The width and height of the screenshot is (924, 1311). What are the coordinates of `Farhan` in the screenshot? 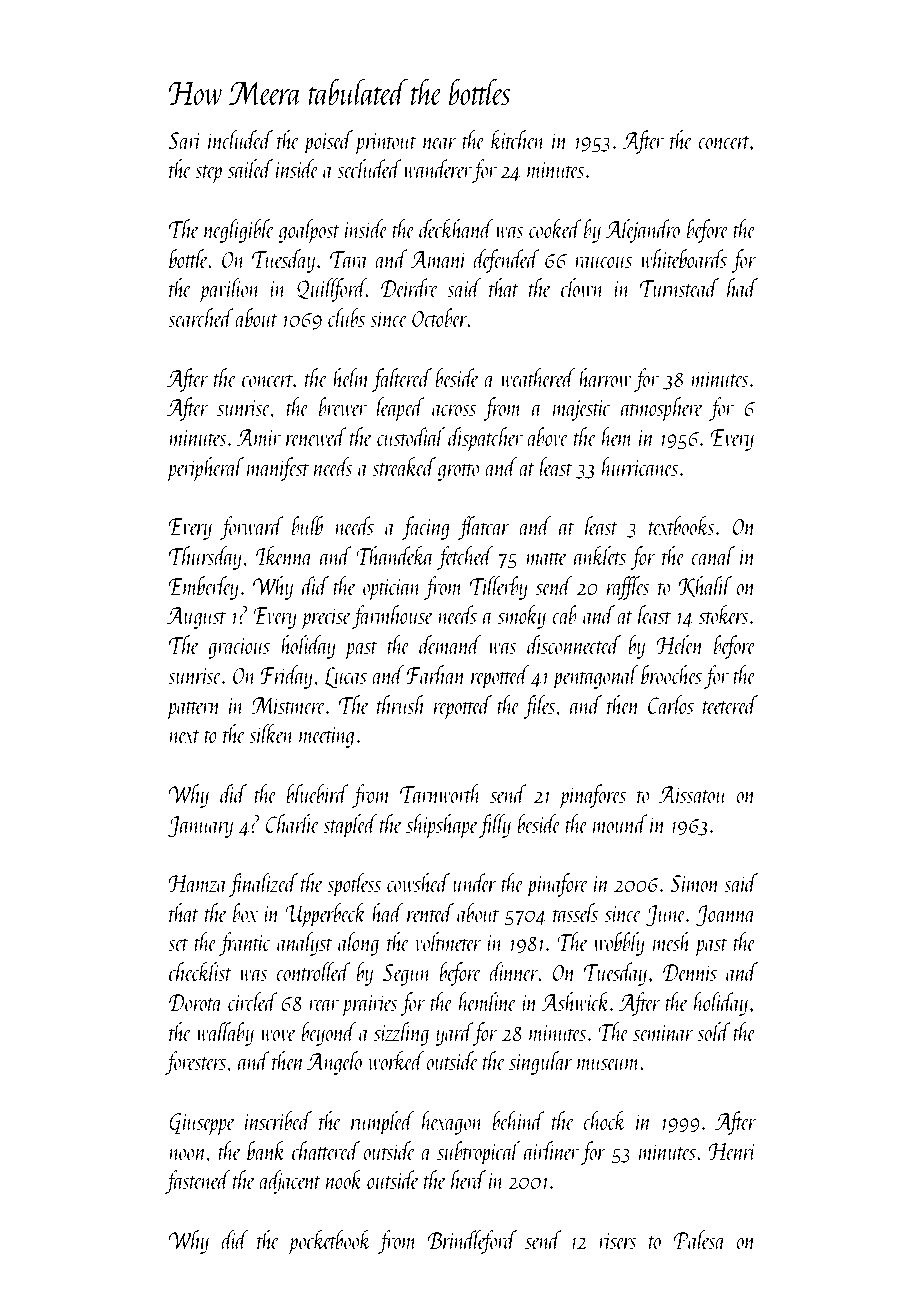 It's located at (436, 674).
